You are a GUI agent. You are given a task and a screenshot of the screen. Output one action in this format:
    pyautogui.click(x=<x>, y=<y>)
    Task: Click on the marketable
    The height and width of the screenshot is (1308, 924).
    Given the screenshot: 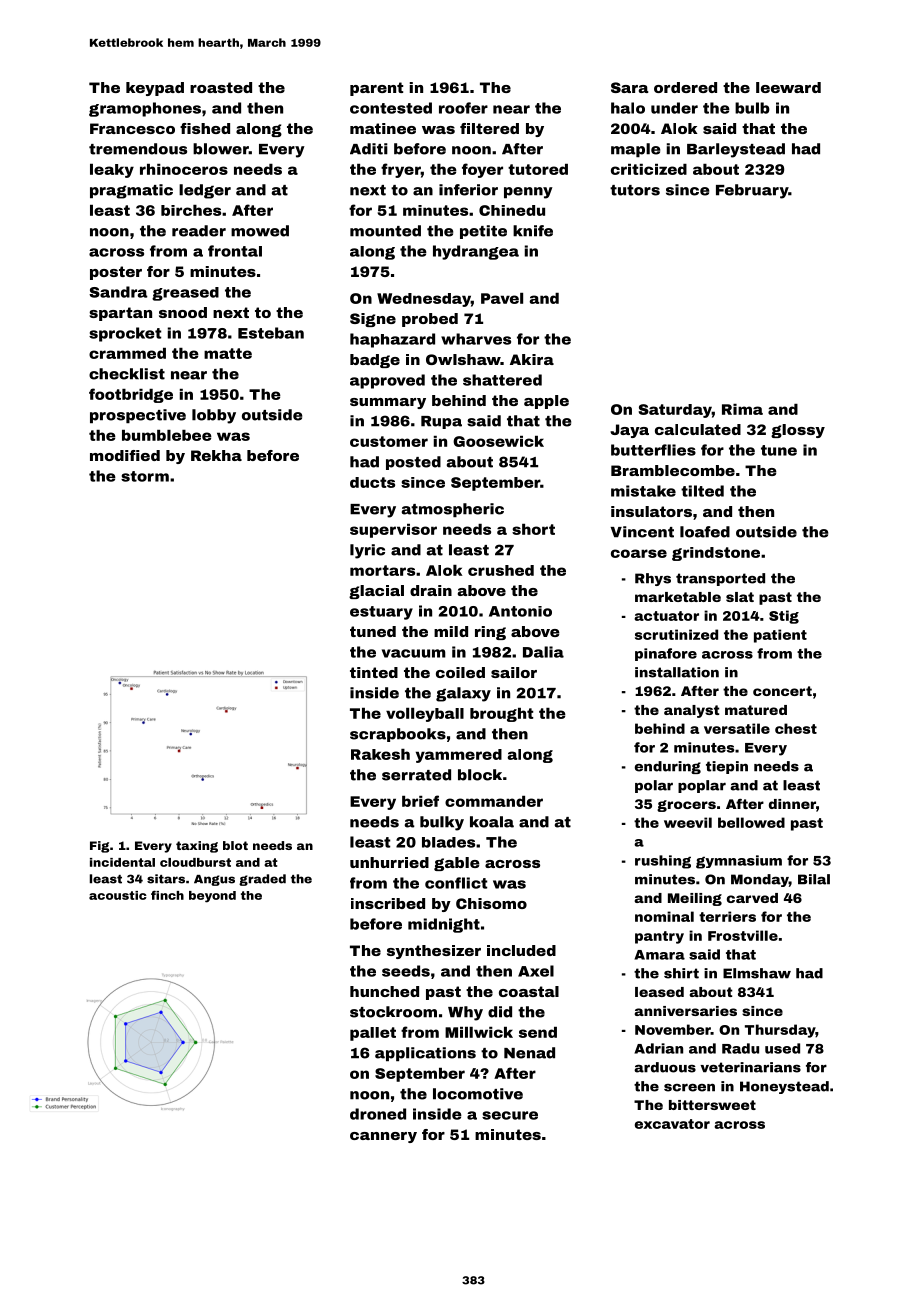 What is the action you would take?
    pyautogui.click(x=678, y=597)
